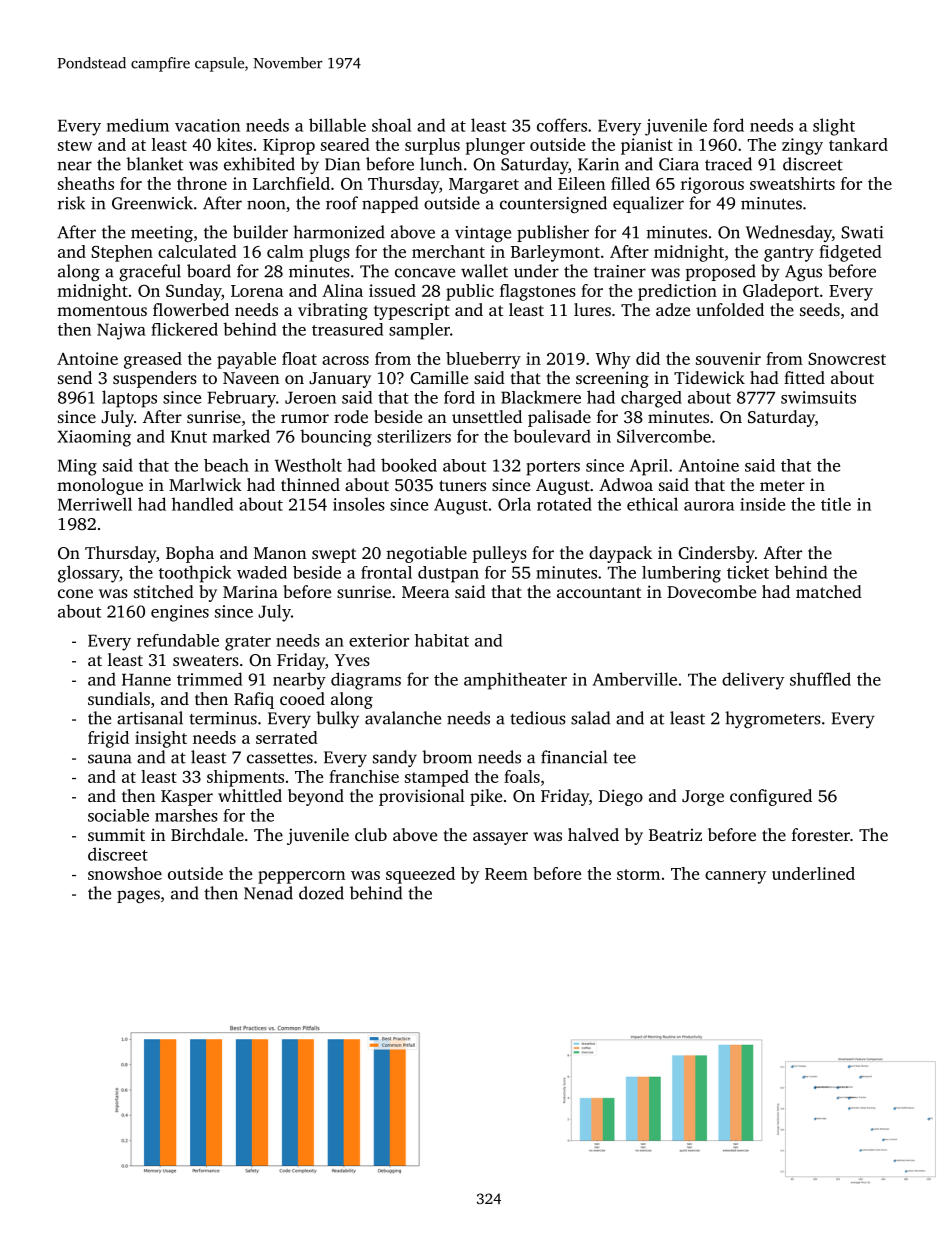 The width and height of the screenshot is (952, 1233). Describe the element at coordinates (562, 125) in the screenshot. I see `coffers` at that location.
